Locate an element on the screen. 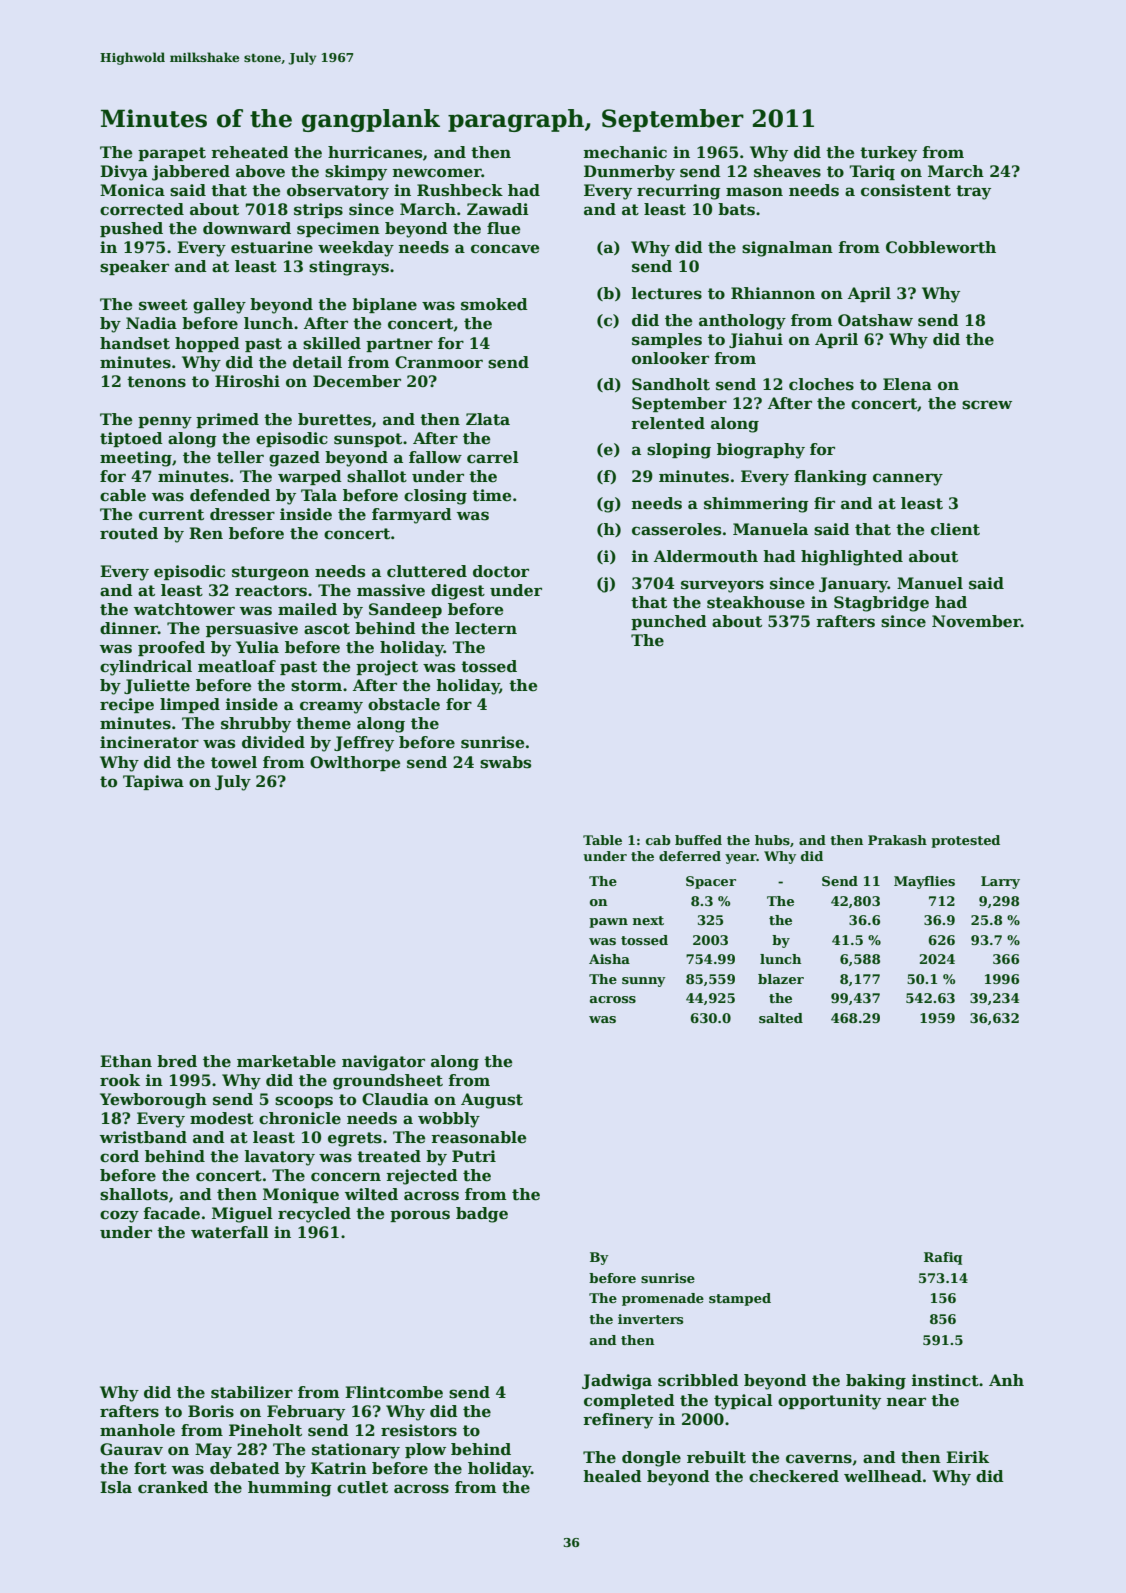  sheaves is located at coordinates (787, 171).
